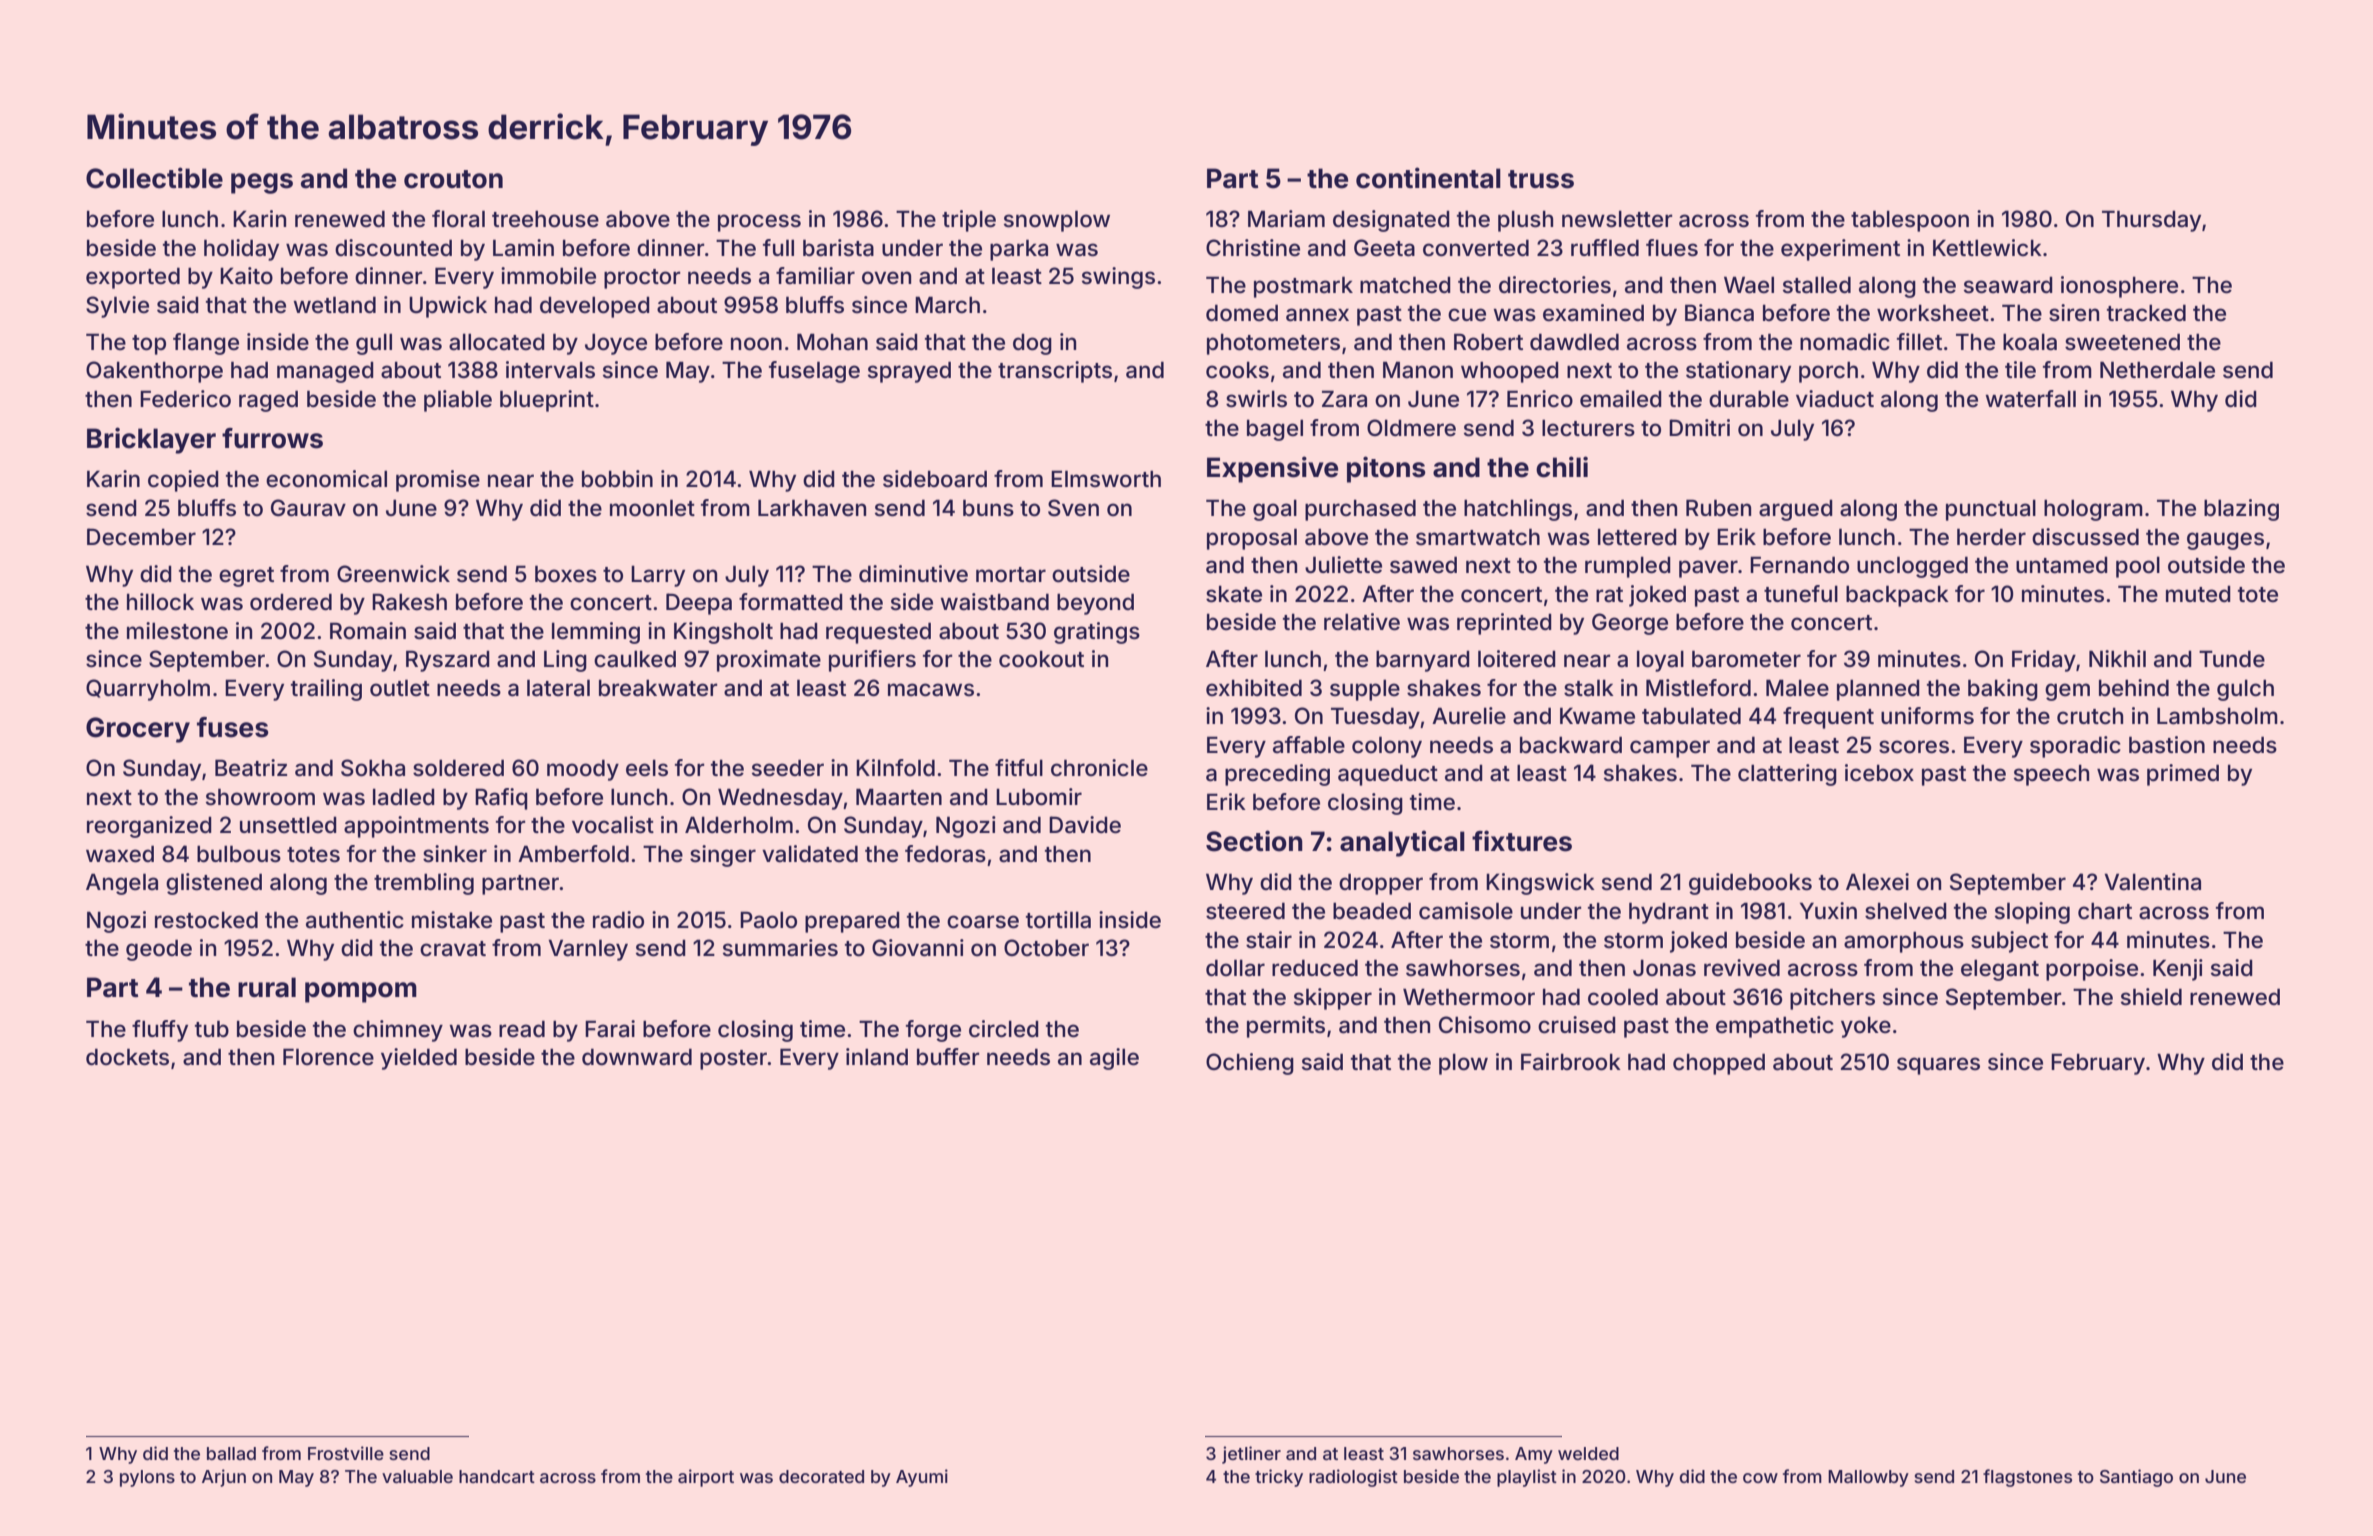  I want to click on lemming, so click(596, 633).
